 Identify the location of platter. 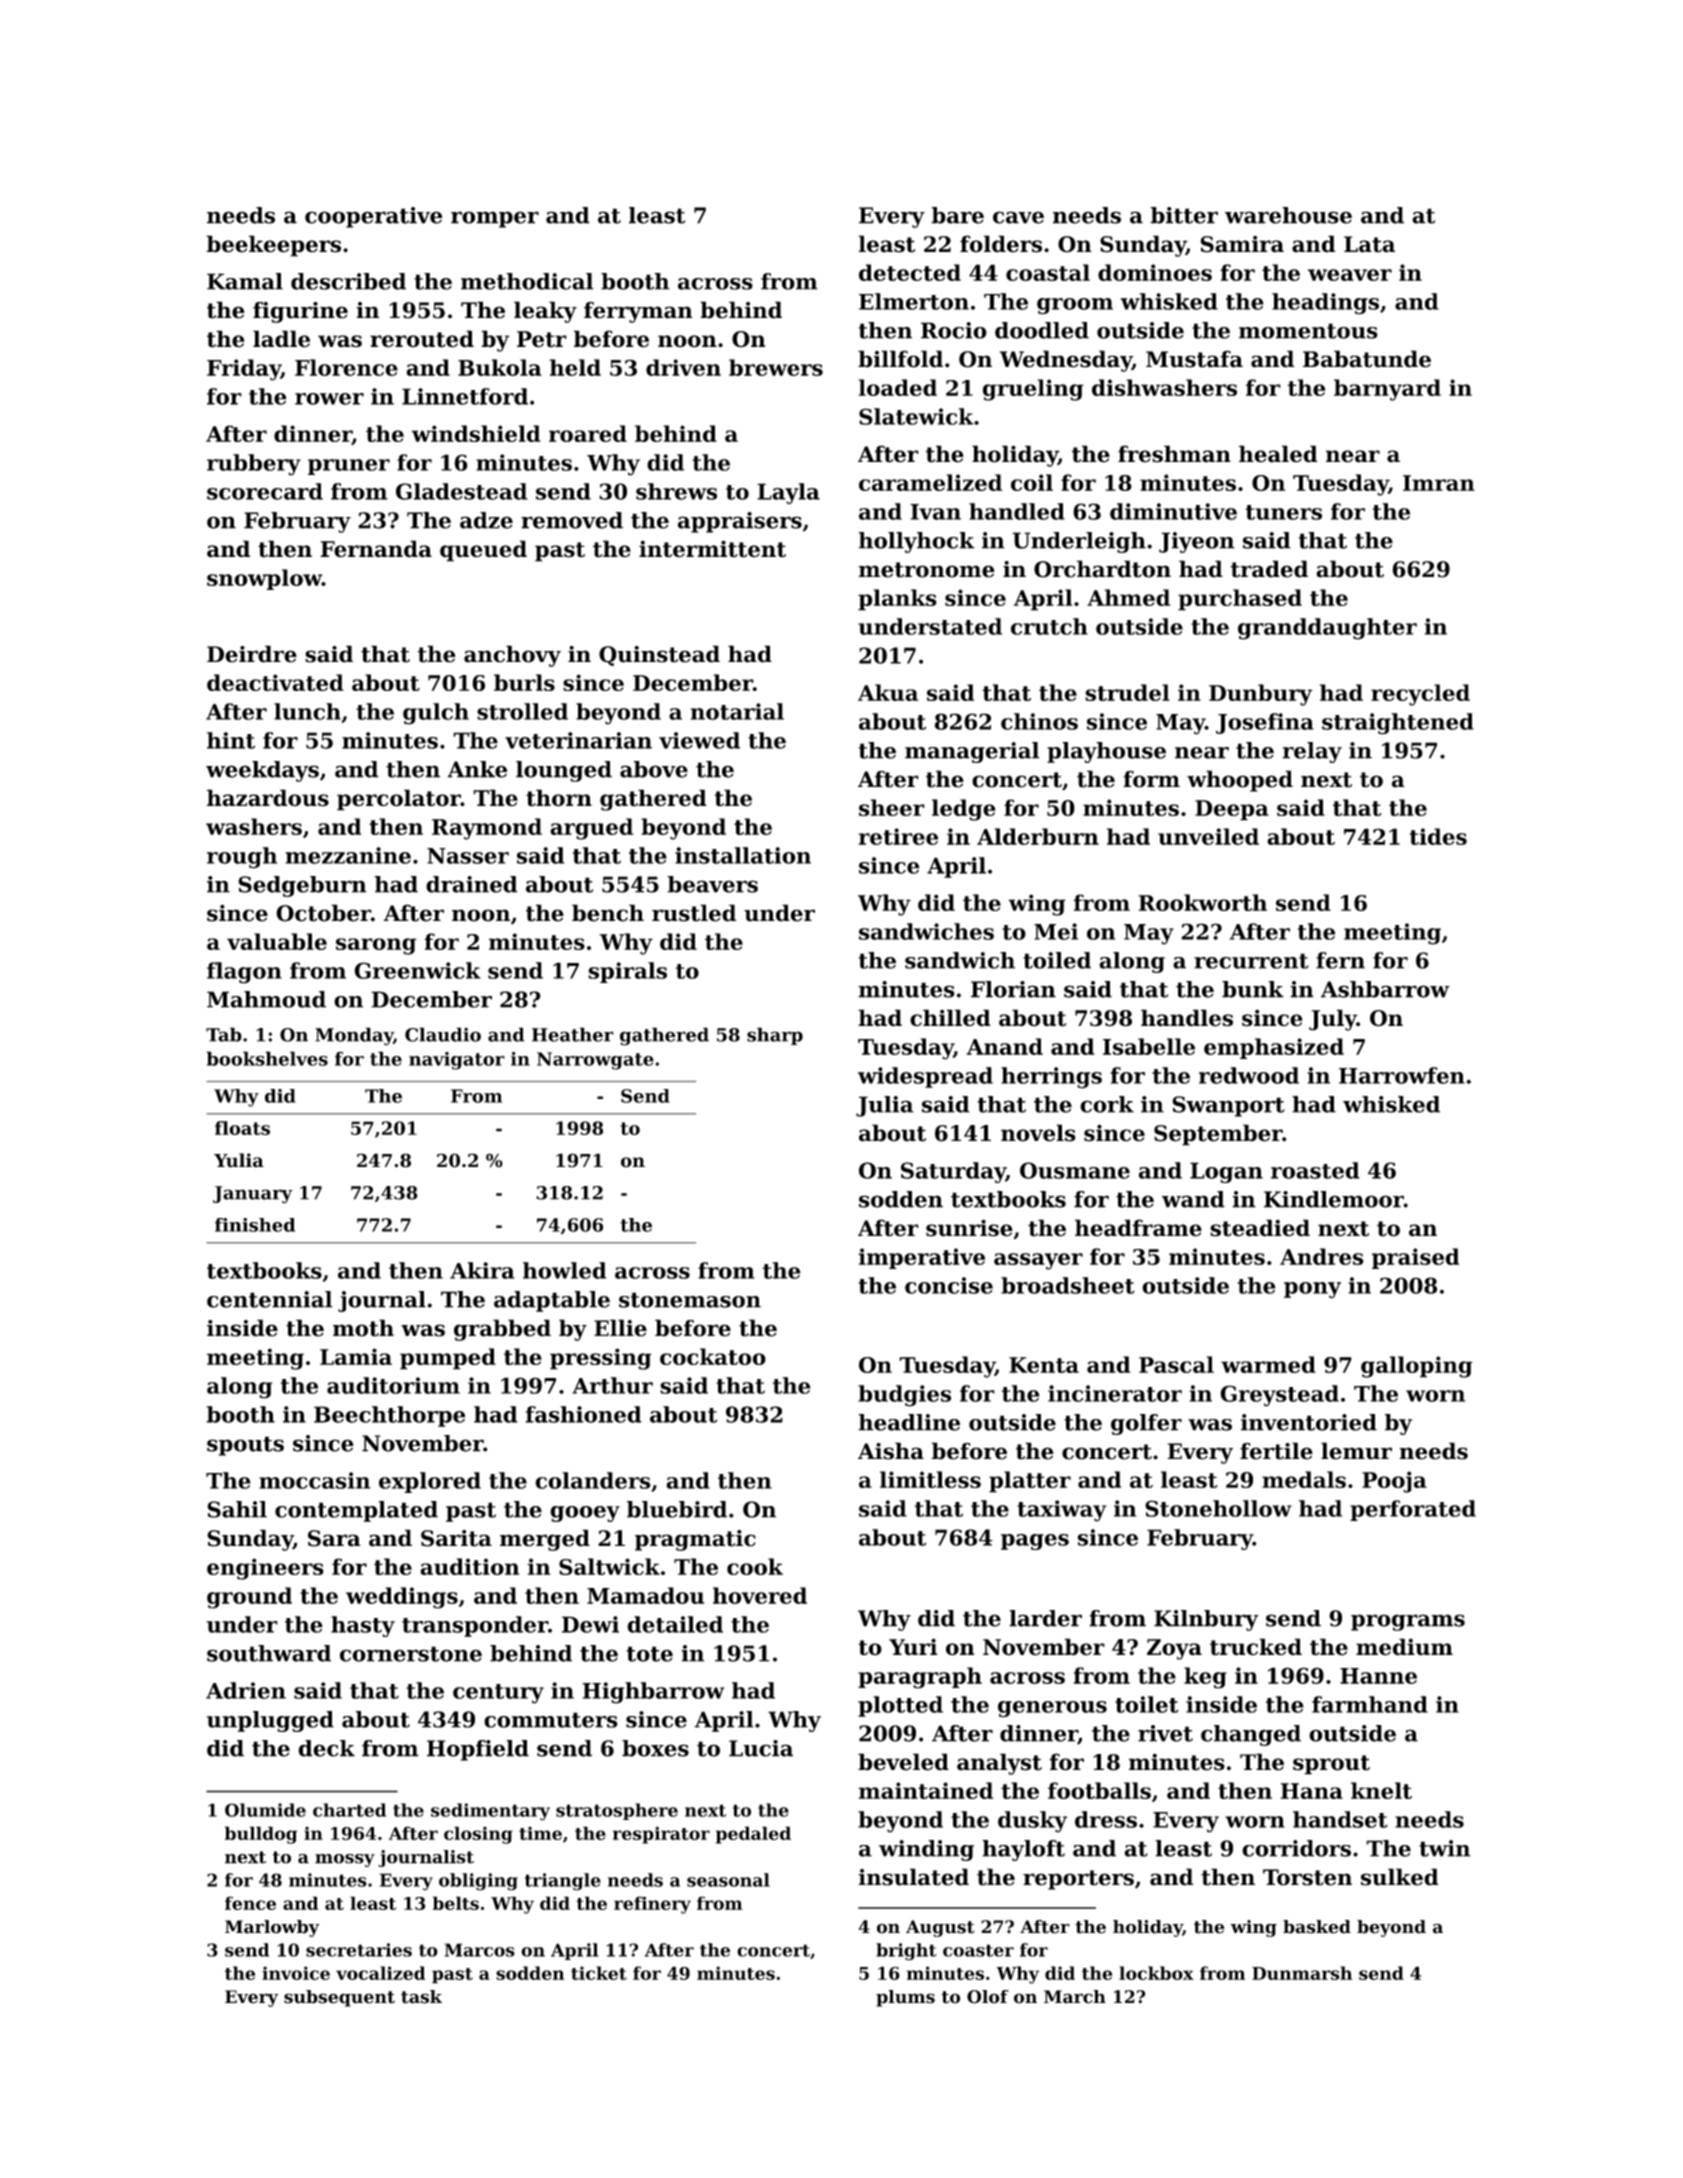
(1030, 1482).
